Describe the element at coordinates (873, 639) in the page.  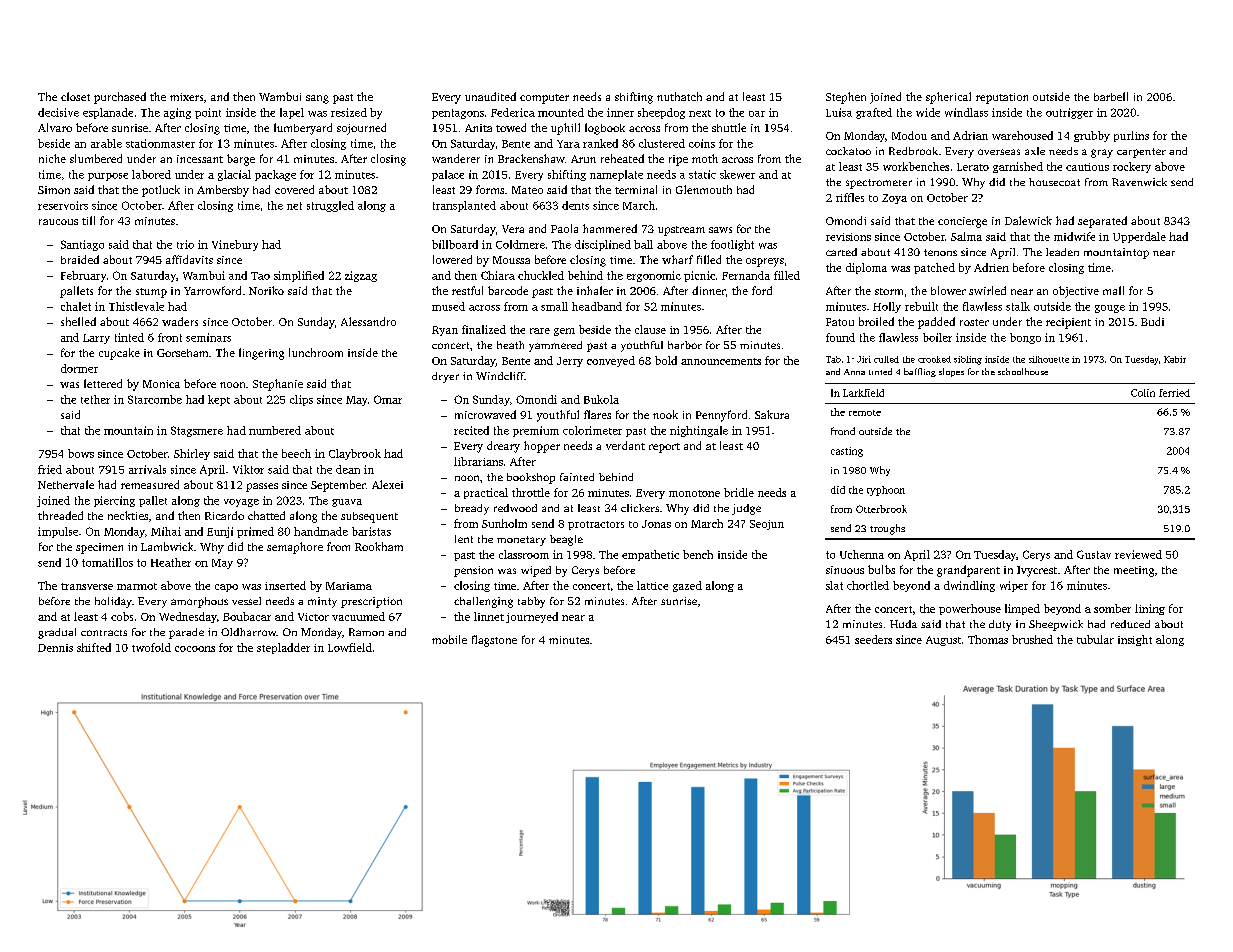
I see `seeders` at that location.
